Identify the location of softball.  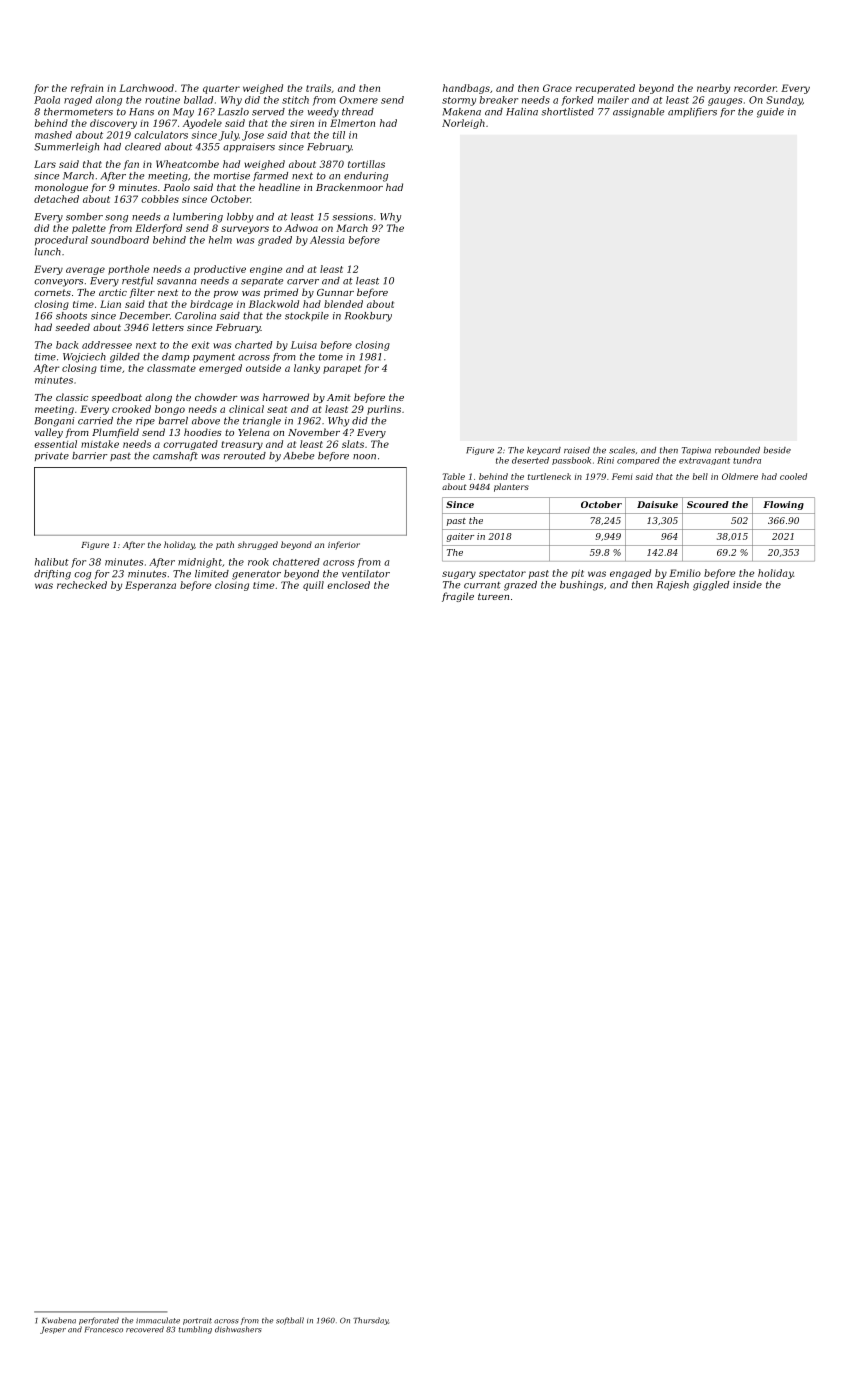
(290, 1321).
